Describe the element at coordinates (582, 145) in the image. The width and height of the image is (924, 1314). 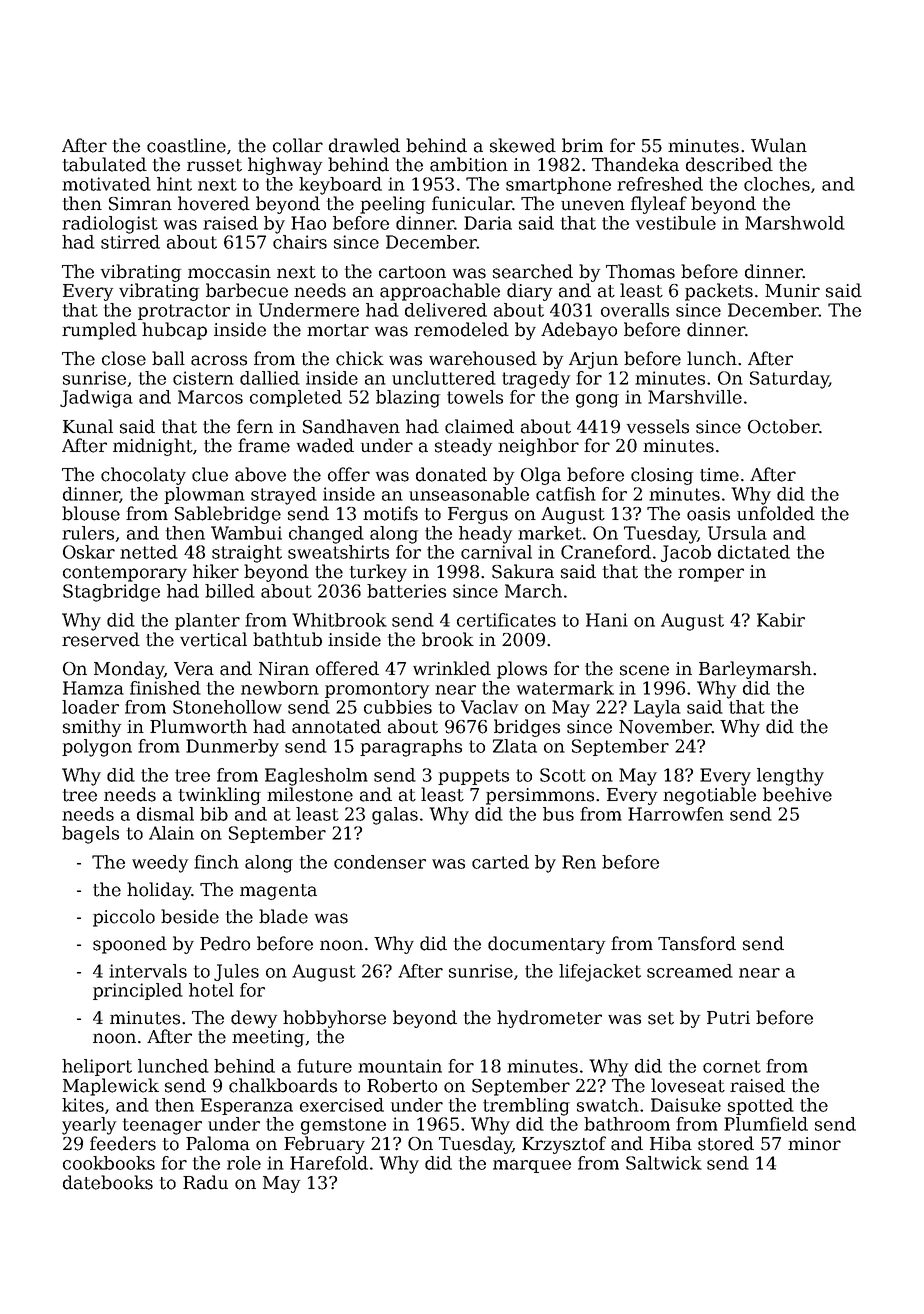
I see `brim` at that location.
